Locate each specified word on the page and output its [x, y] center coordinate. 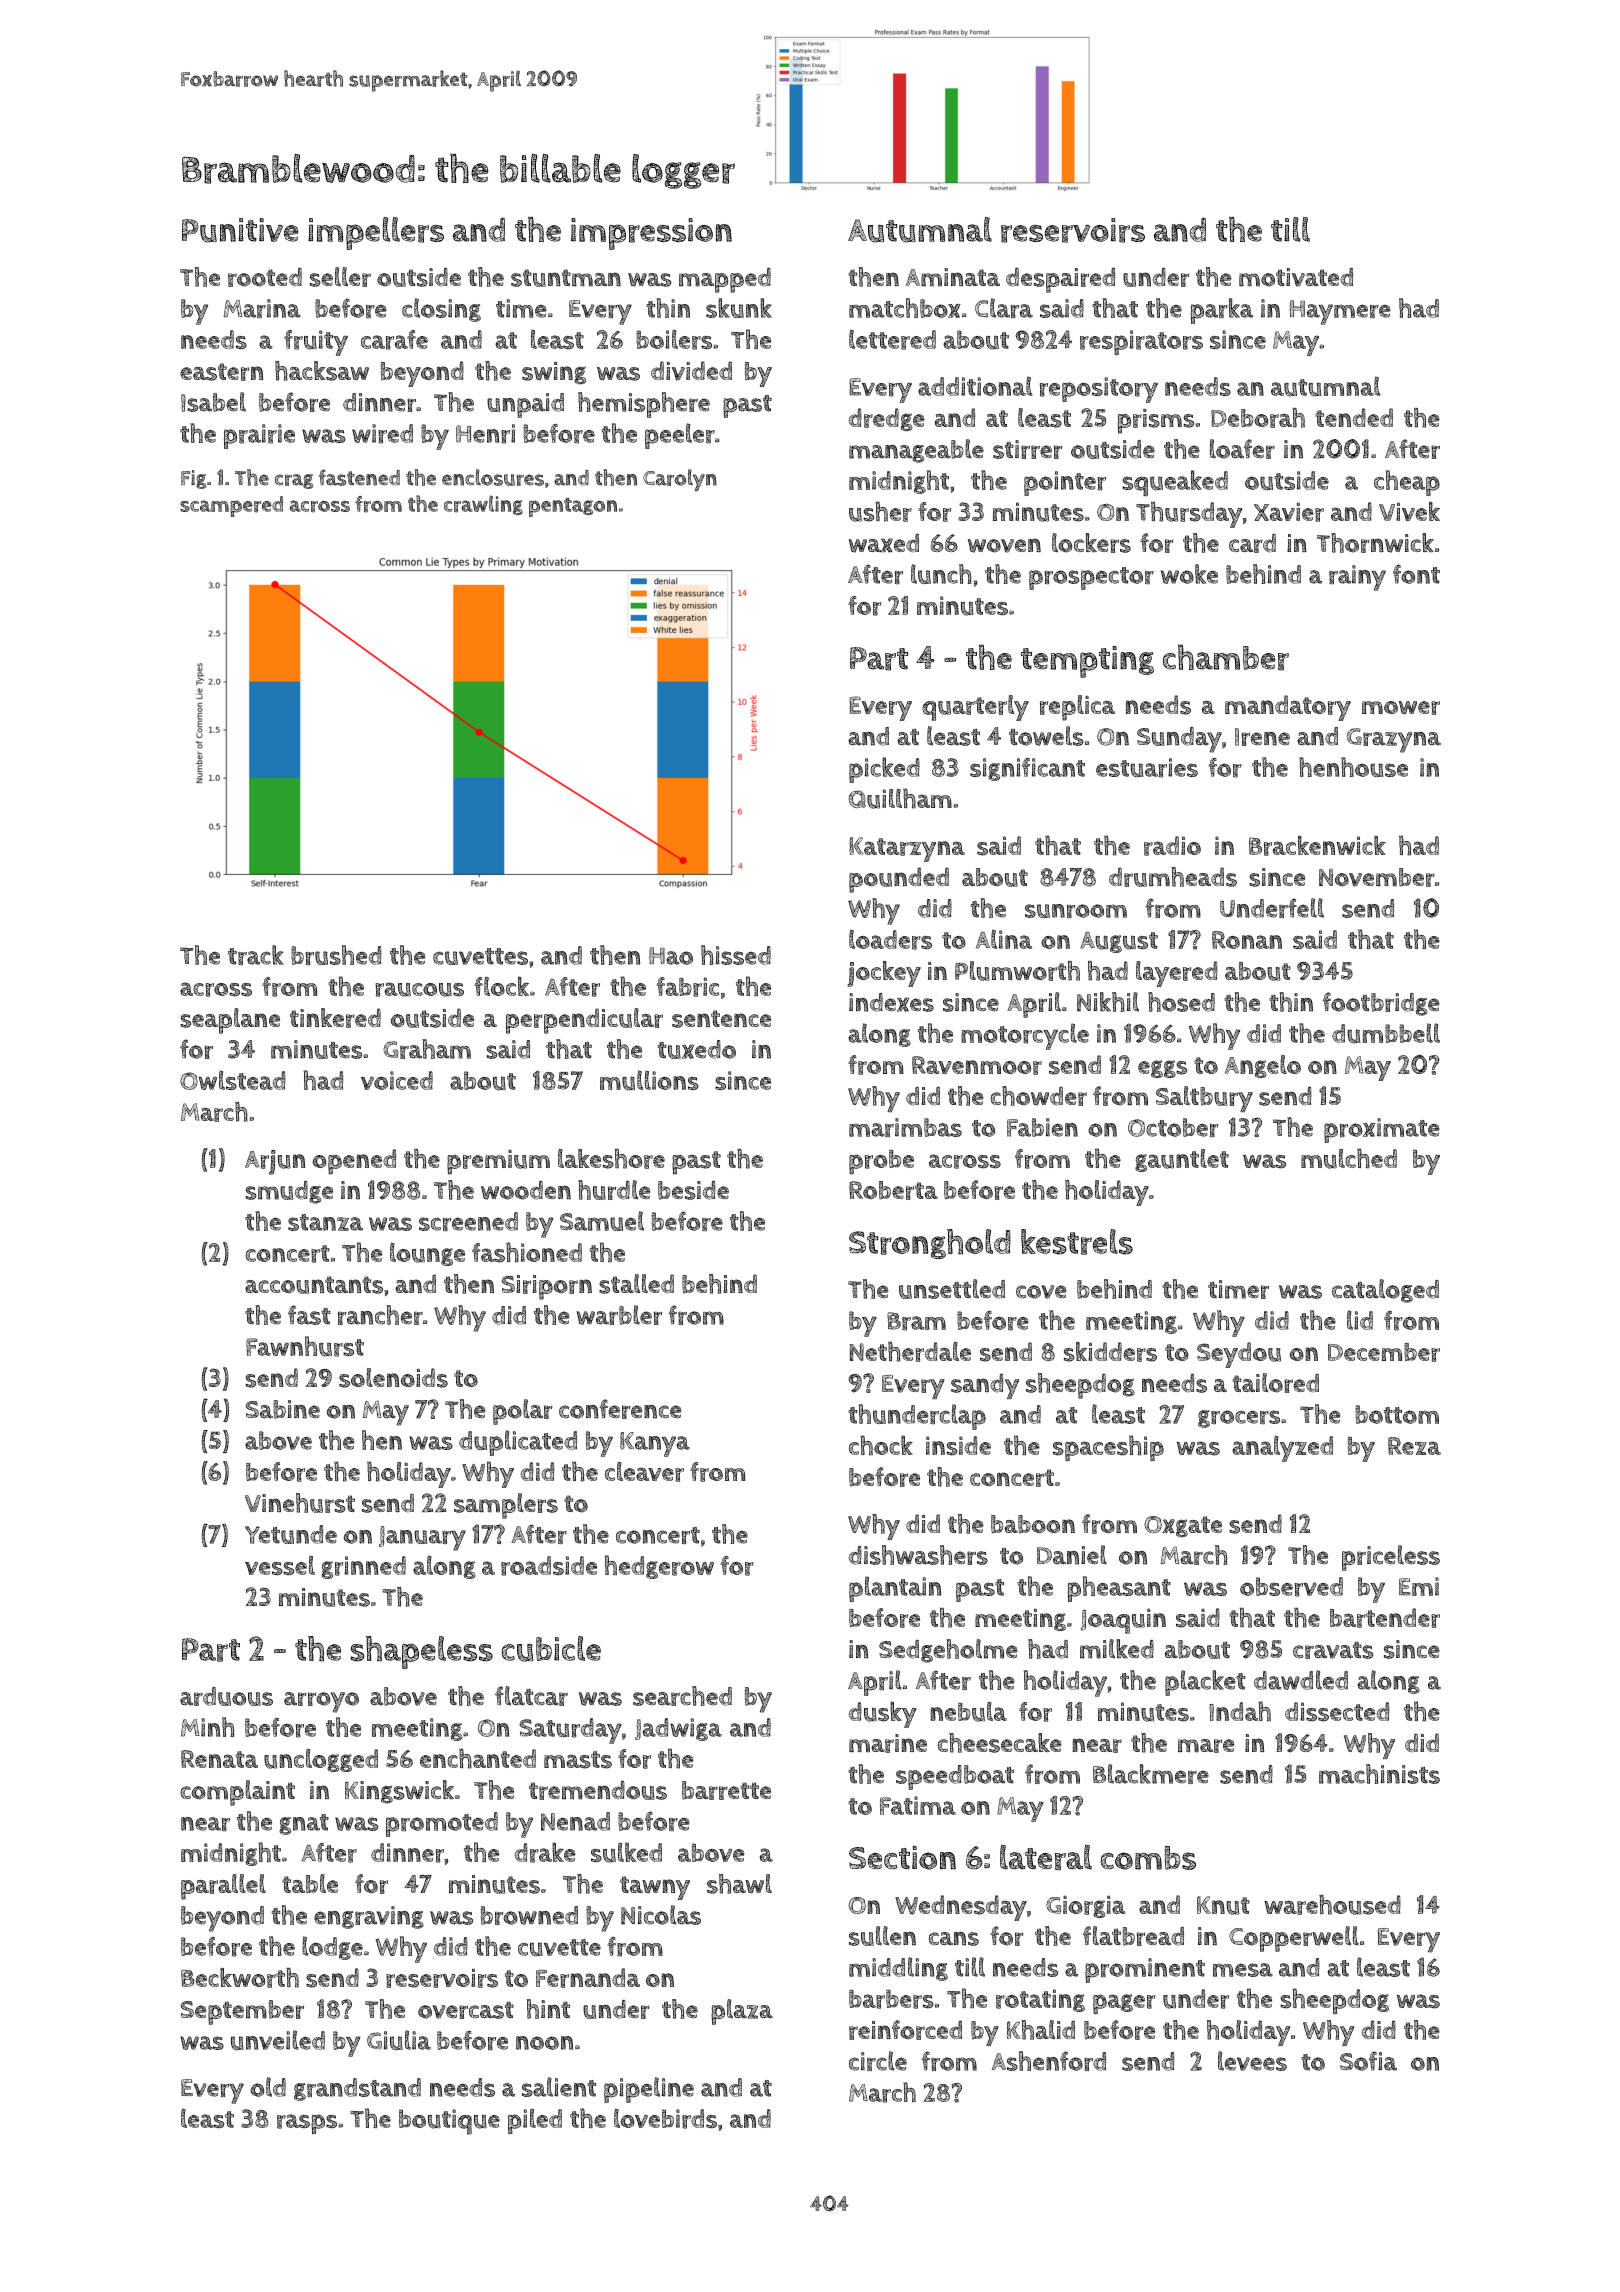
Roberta [893, 1190]
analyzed [1282, 1448]
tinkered [335, 1018]
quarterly [975, 708]
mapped [725, 280]
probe [881, 1162]
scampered [231, 506]
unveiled [278, 2040]
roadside [549, 1566]
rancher [380, 1315]
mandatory [1288, 708]
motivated [1296, 277]
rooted [265, 277]
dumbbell [1386, 1033]
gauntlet [1182, 1160]
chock [881, 1445]
